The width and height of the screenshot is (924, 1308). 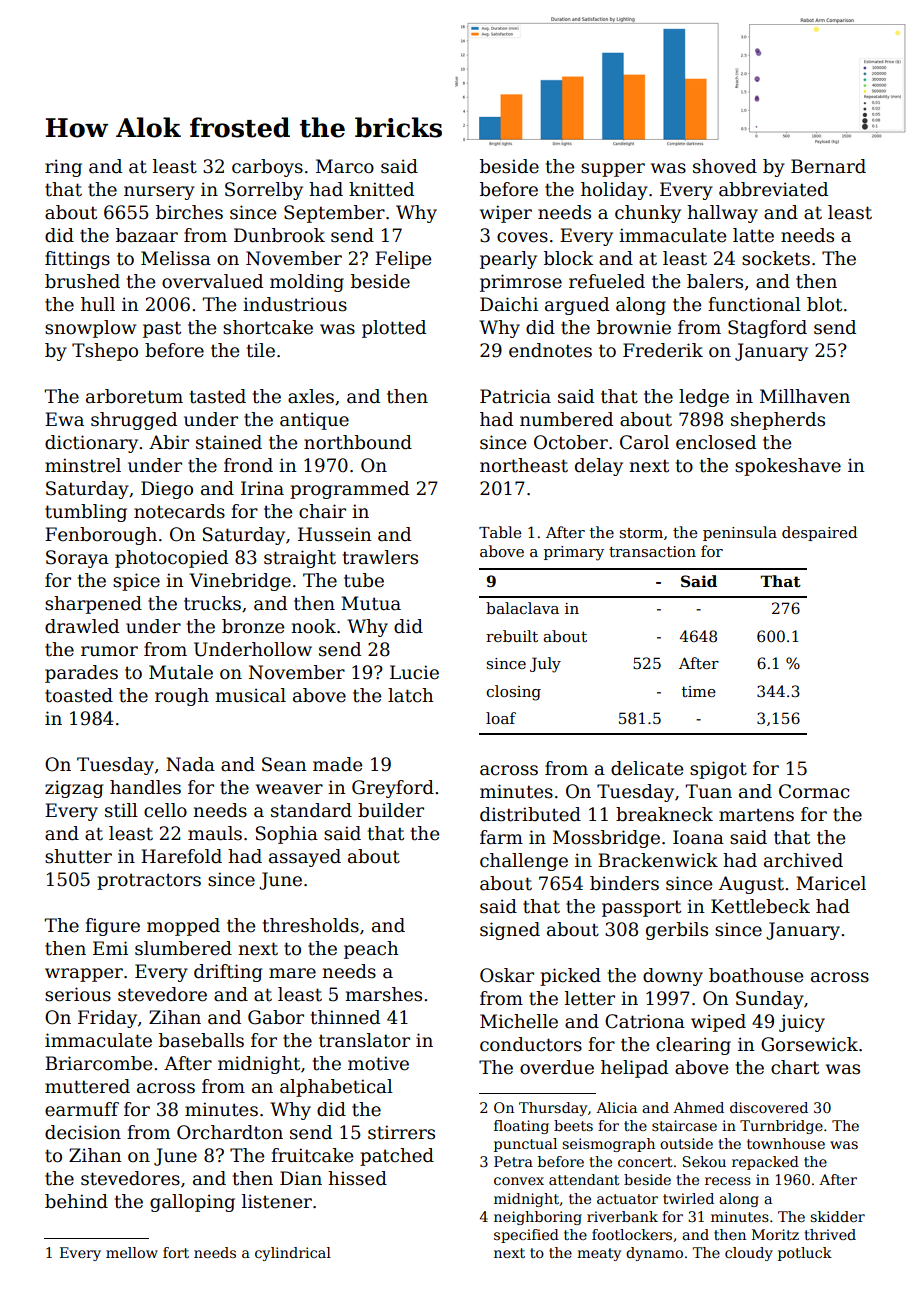 What do you see at coordinates (132, 1252) in the screenshot?
I see `mellow` at bounding box center [132, 1252].
